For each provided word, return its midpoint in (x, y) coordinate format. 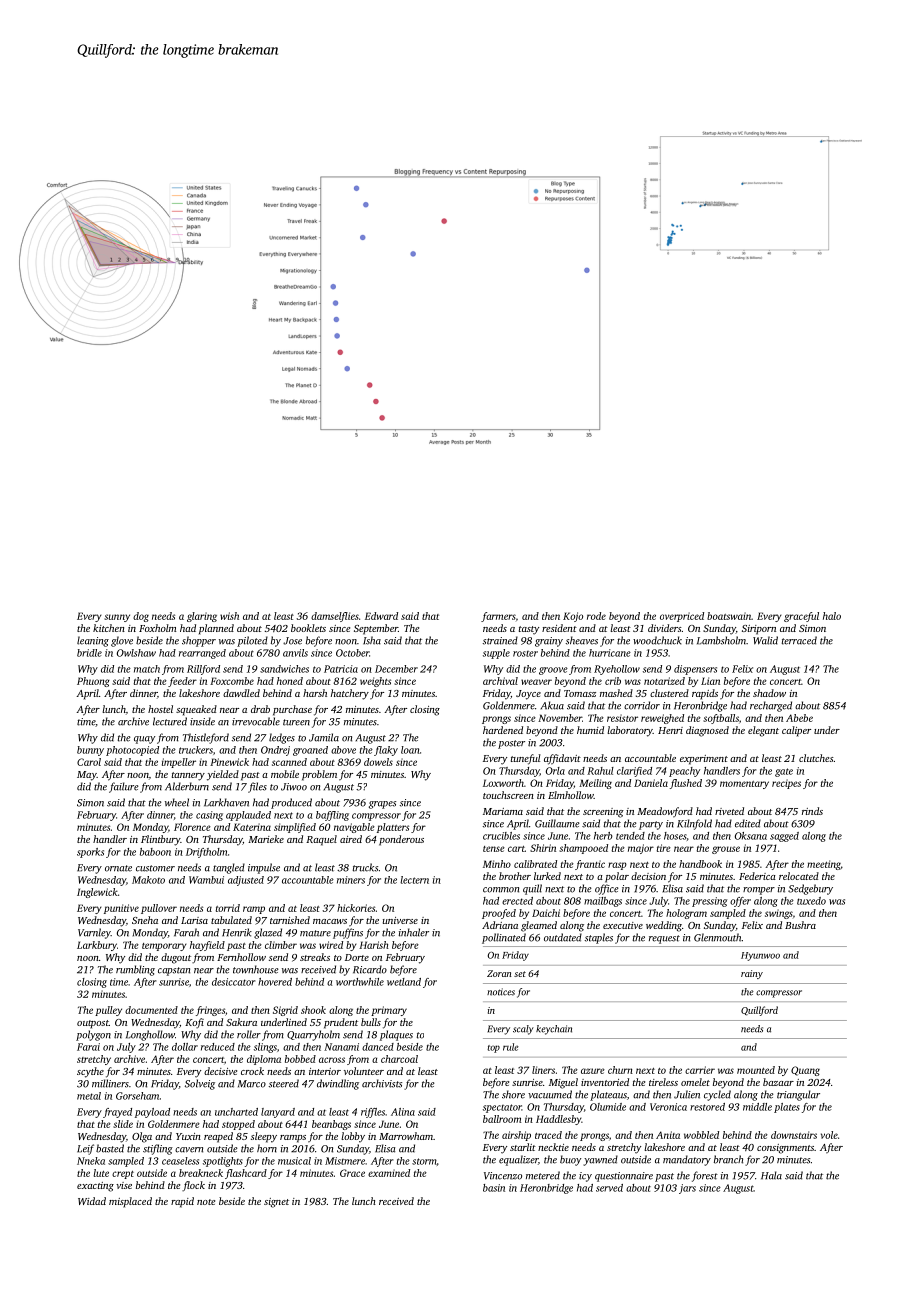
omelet (695, 1082)
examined (389, 1173)
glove (122, 641)
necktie (553, 1147)
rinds (812, 811)
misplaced (130, 1202)
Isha (372, 640)
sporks (90, 853)
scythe (90, 1072)
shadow (769, 693)
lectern (414, 880)
